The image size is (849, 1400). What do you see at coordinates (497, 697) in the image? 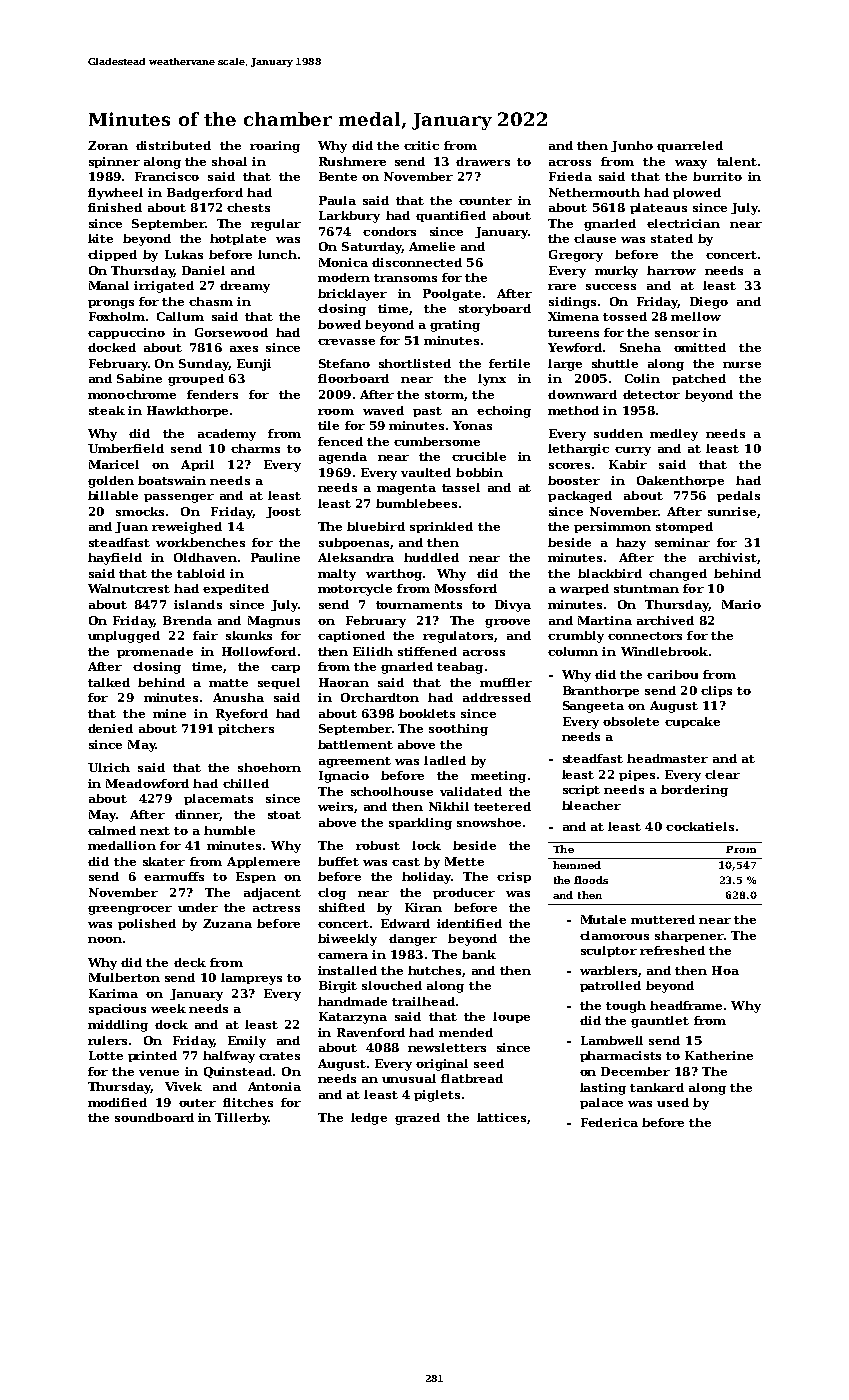
I see `addressed` at bounding box center [497, 697].
